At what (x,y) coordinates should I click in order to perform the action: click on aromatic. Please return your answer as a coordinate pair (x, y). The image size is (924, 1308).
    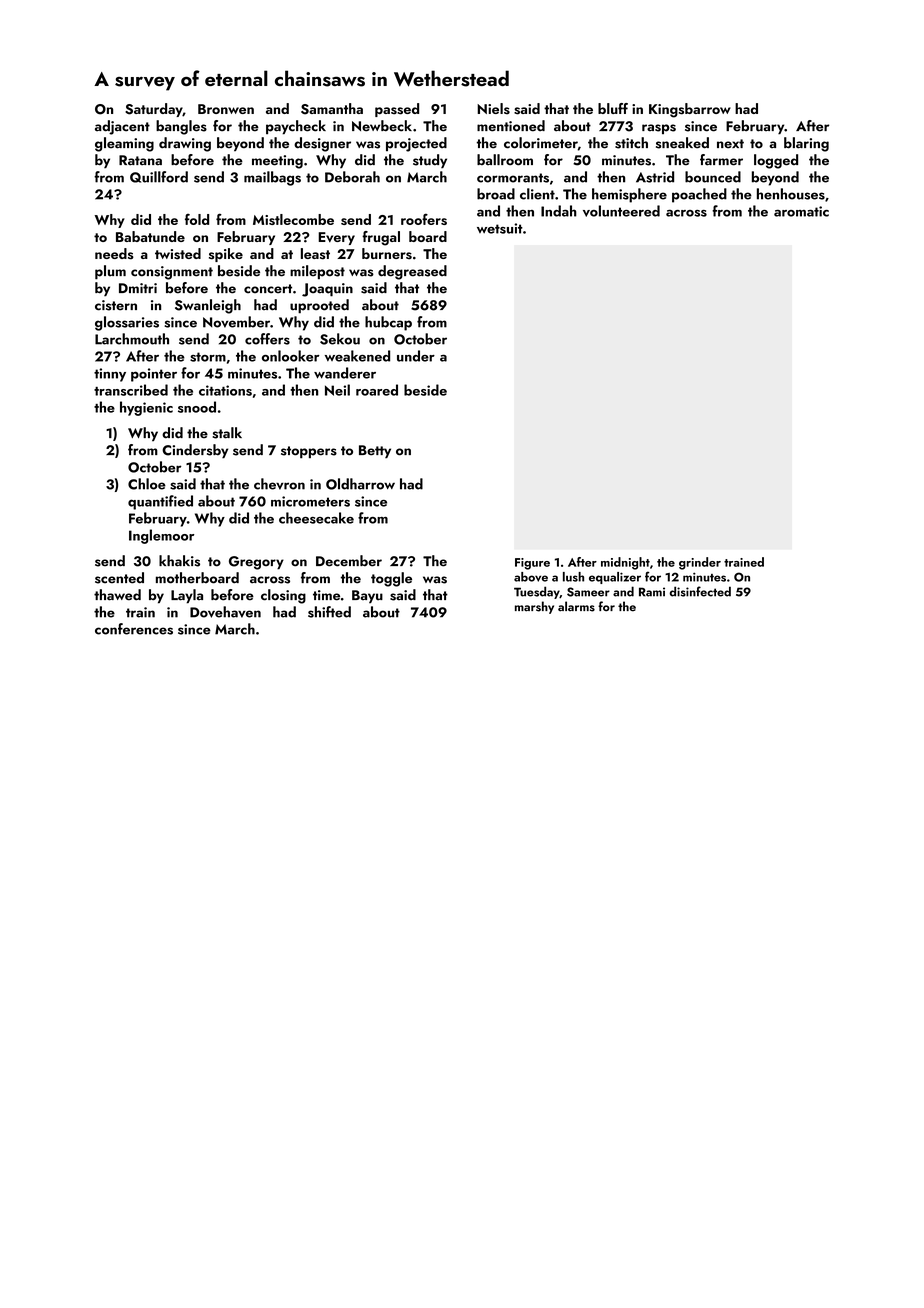
    Looking at the image, I should click on (801, 211).
